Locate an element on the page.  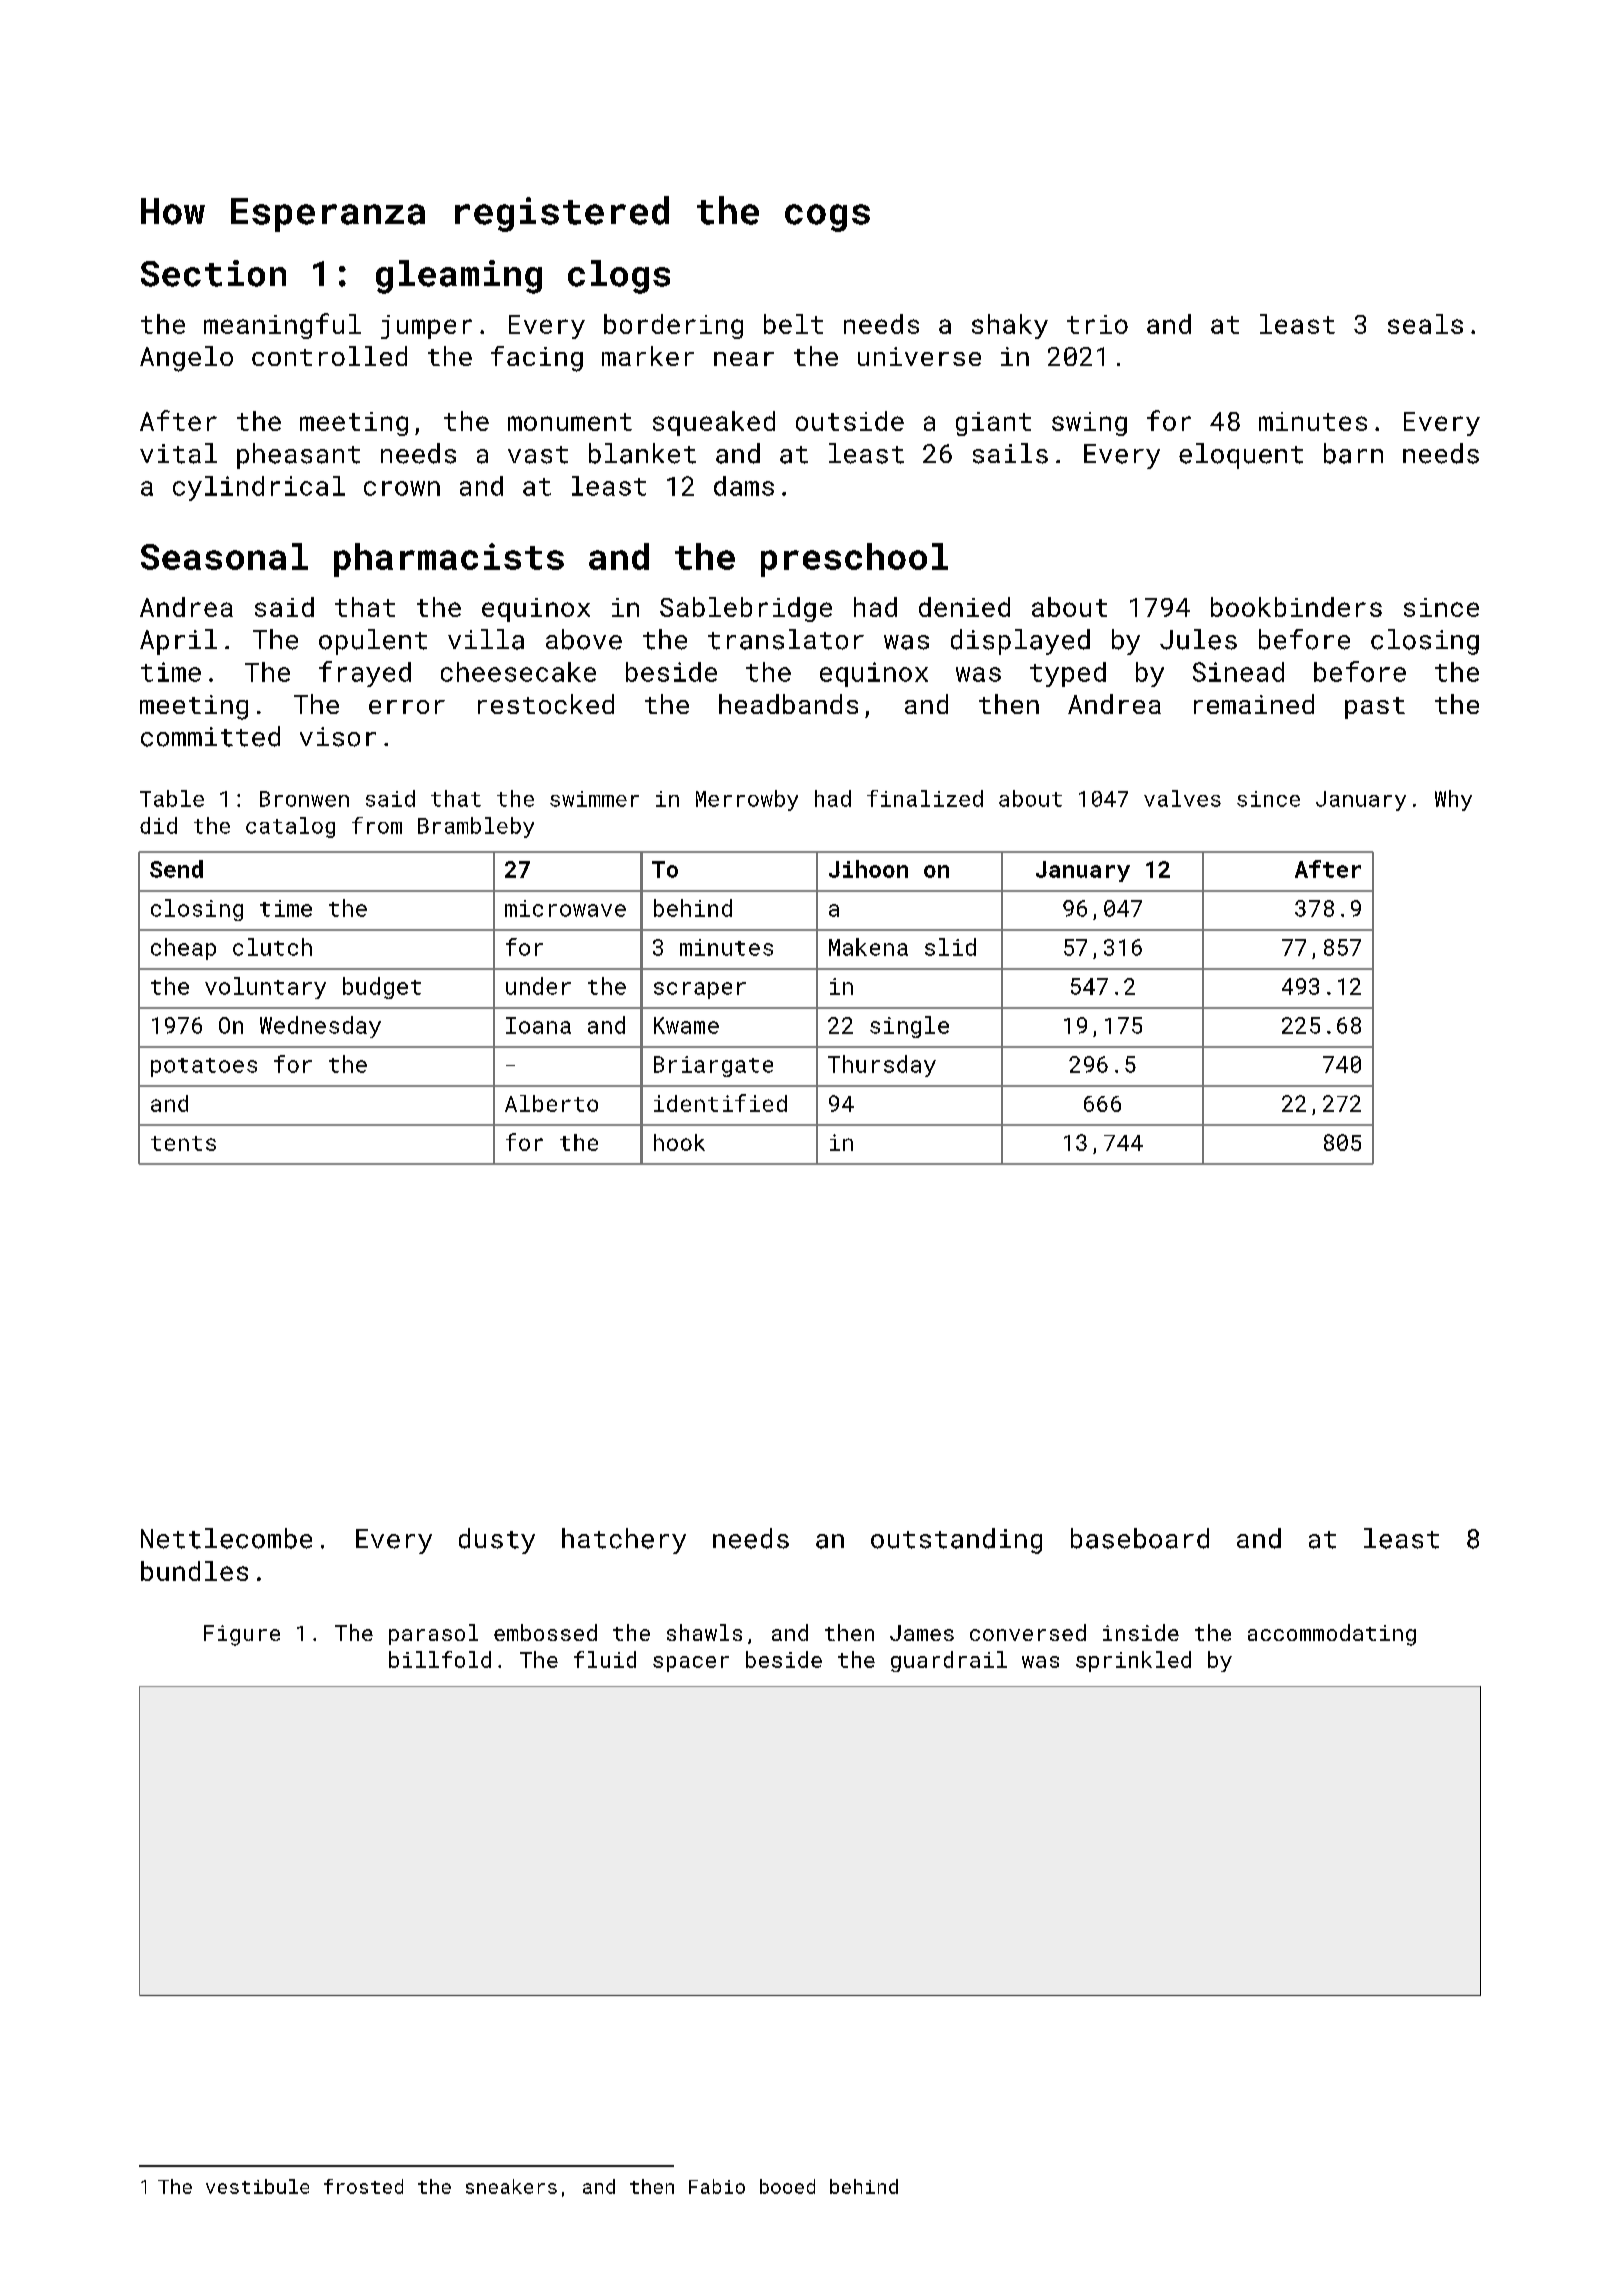
Alberto is located at coordinates (551, 1103).
